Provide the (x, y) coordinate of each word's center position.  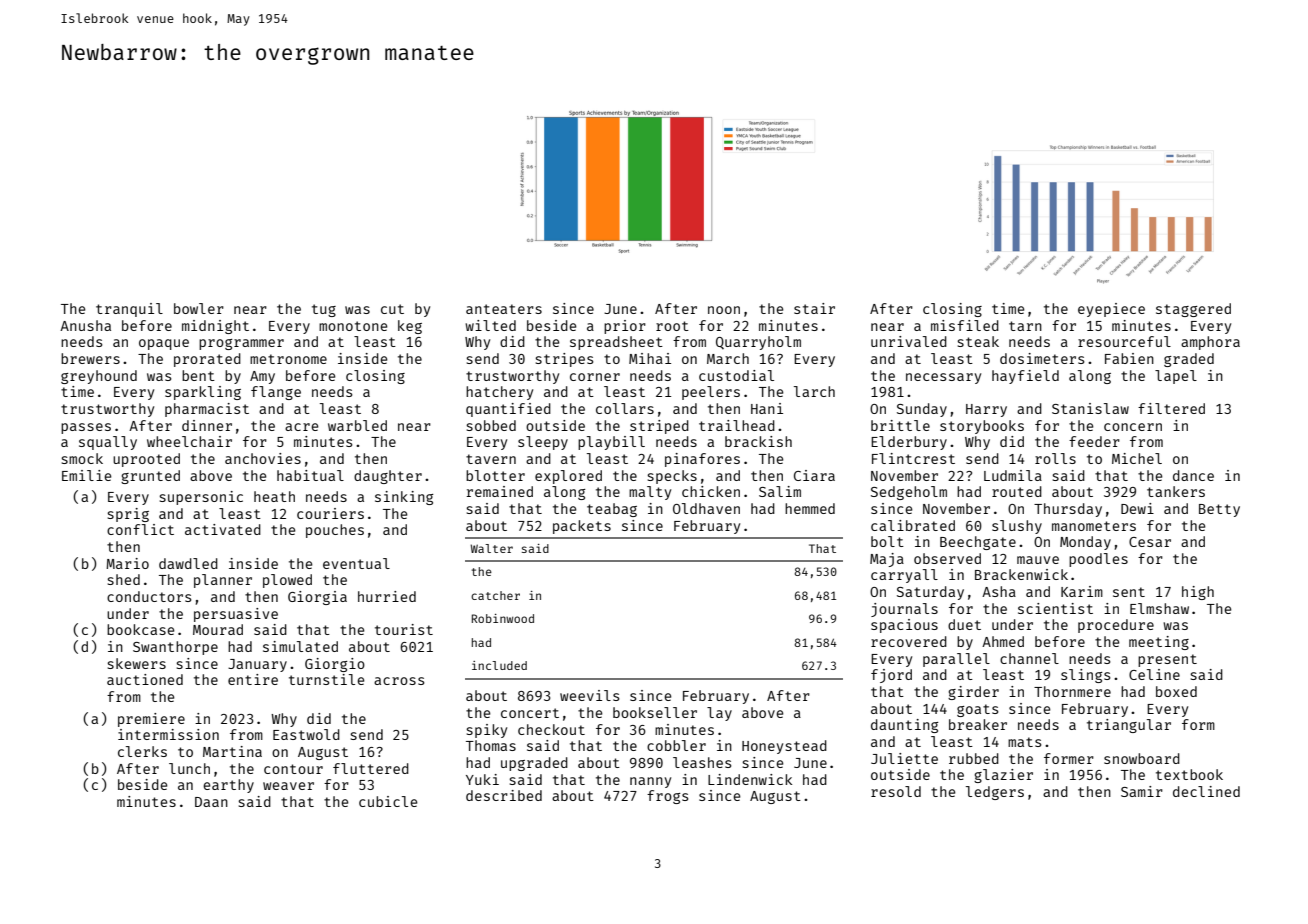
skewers (137, 663)
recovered (909, 641)
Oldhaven (706, 508)
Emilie (86, 475)
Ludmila (1013, 475)
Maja (887, 560)
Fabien (1129, 358)
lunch (189, 768)
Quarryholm (758, 343)
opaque (164, 344)
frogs (668, 797)
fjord (891, 676)
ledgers (995, 793)
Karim (1082, 591)
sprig (128, 515)
